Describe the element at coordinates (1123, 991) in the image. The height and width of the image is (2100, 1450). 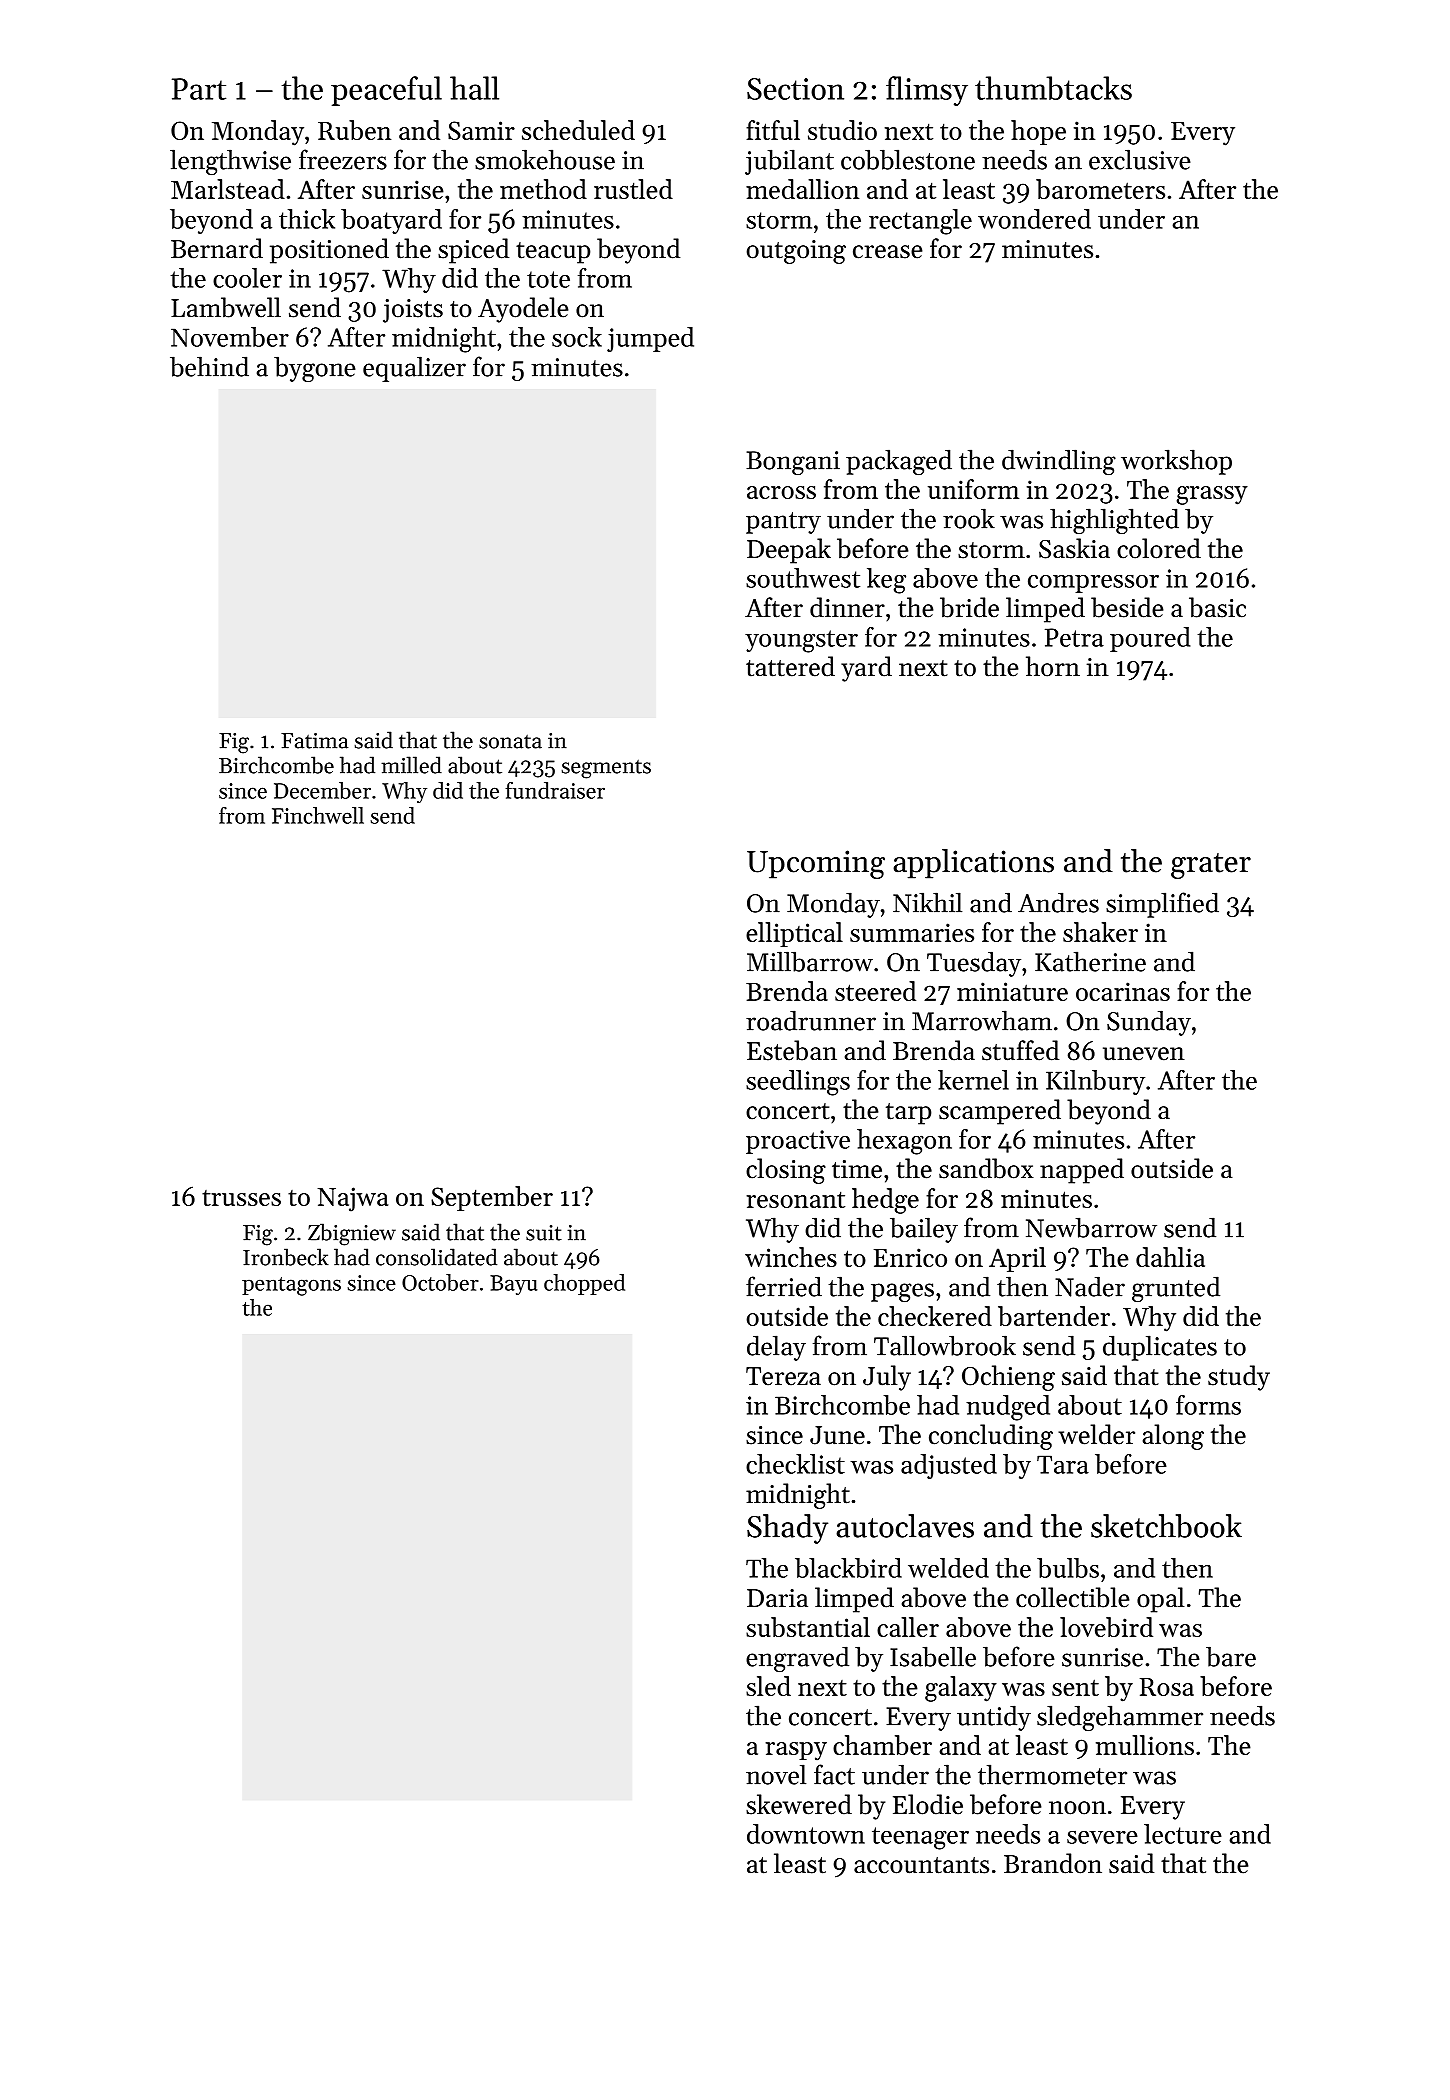
I see `ocarinas` at that location.
